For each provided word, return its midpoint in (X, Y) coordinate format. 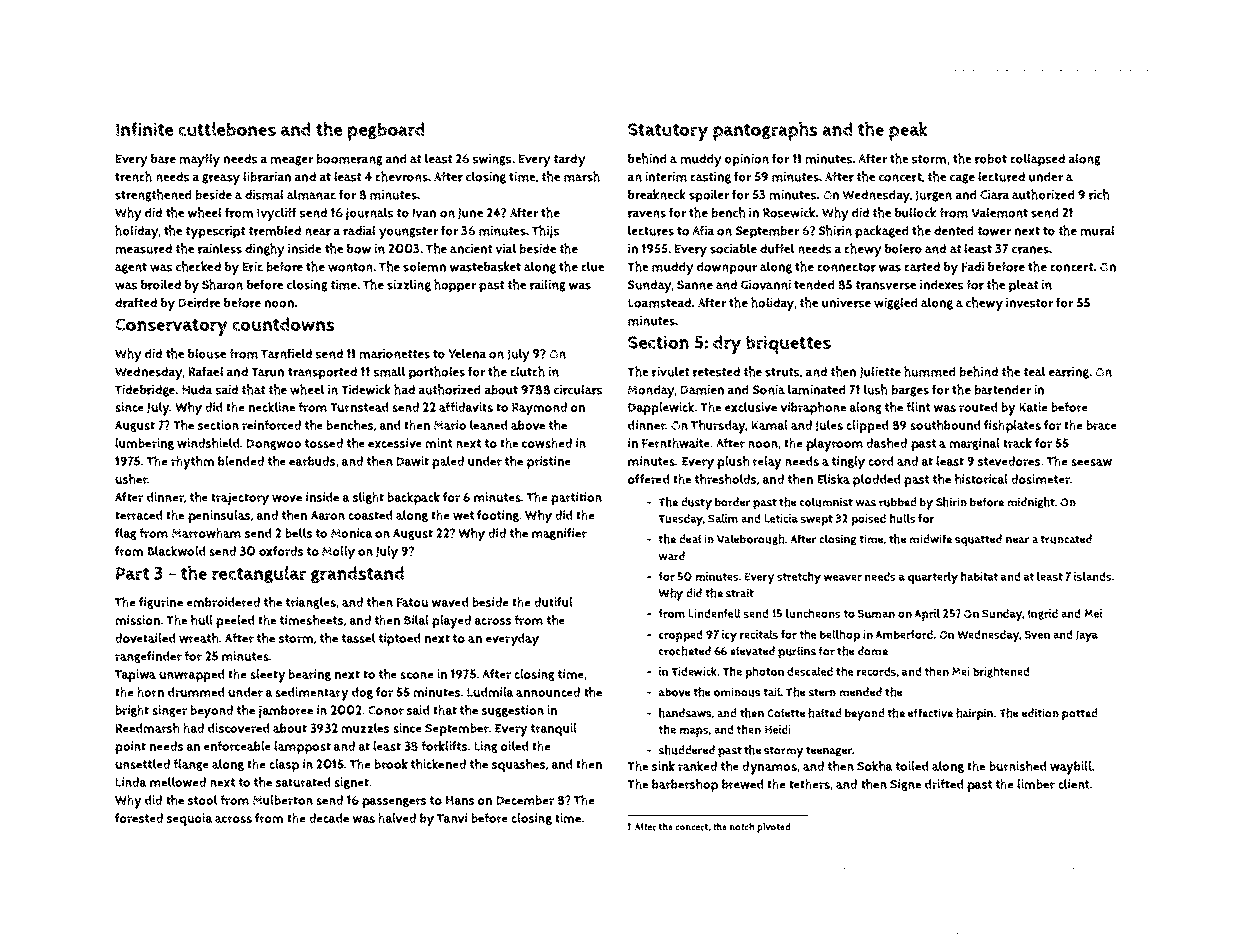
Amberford (904, 634)
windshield (208, 443)
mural (1097, 230)
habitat (979, 576)
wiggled (896, 303)
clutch (527, 371)
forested (139, 818)
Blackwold (177, 551)
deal (690, 539)
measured (143, 249)
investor (1029, 303)
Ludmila (490, 692)
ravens (647, 214)
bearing (309, 675)
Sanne (695, 285)
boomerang (349, 160)
